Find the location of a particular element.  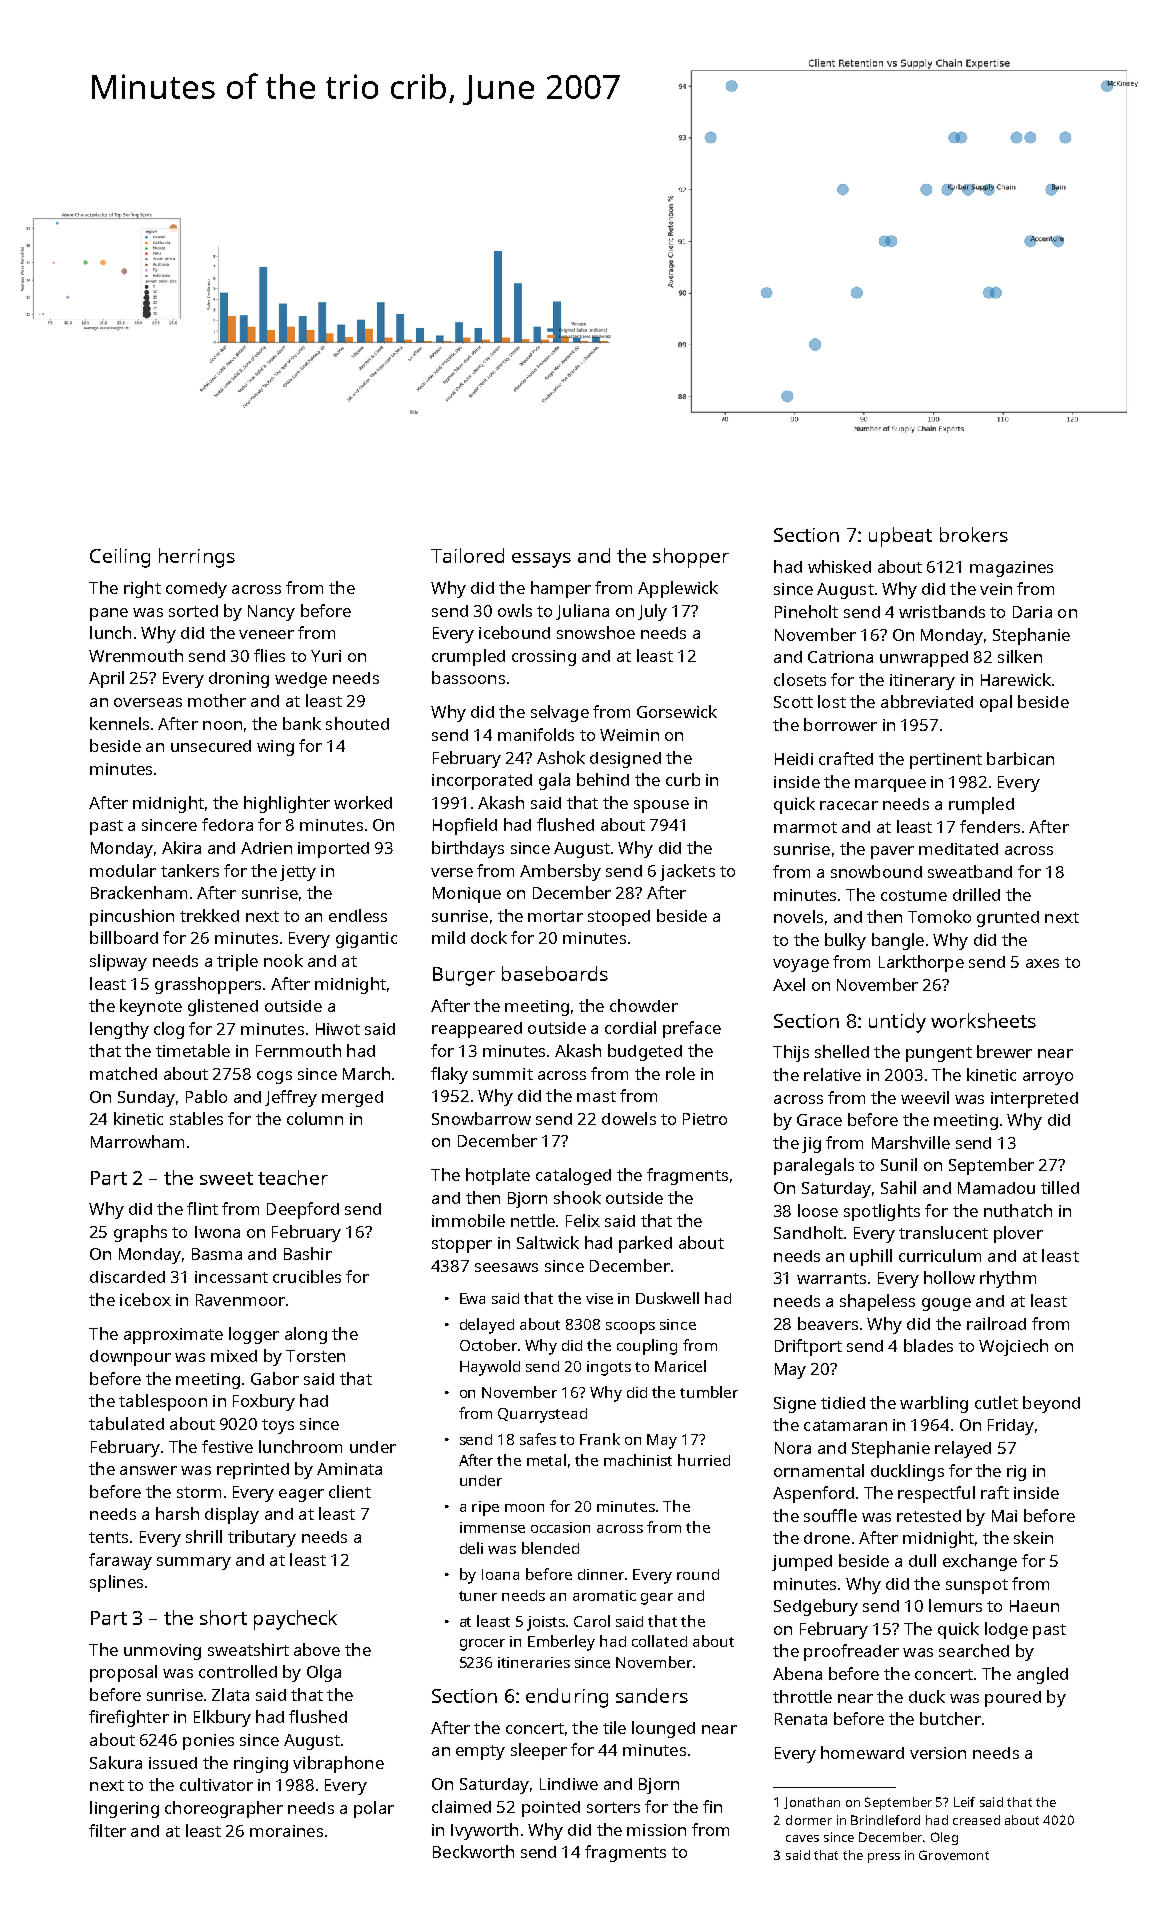

lost is located at coordinates (832, 701).
